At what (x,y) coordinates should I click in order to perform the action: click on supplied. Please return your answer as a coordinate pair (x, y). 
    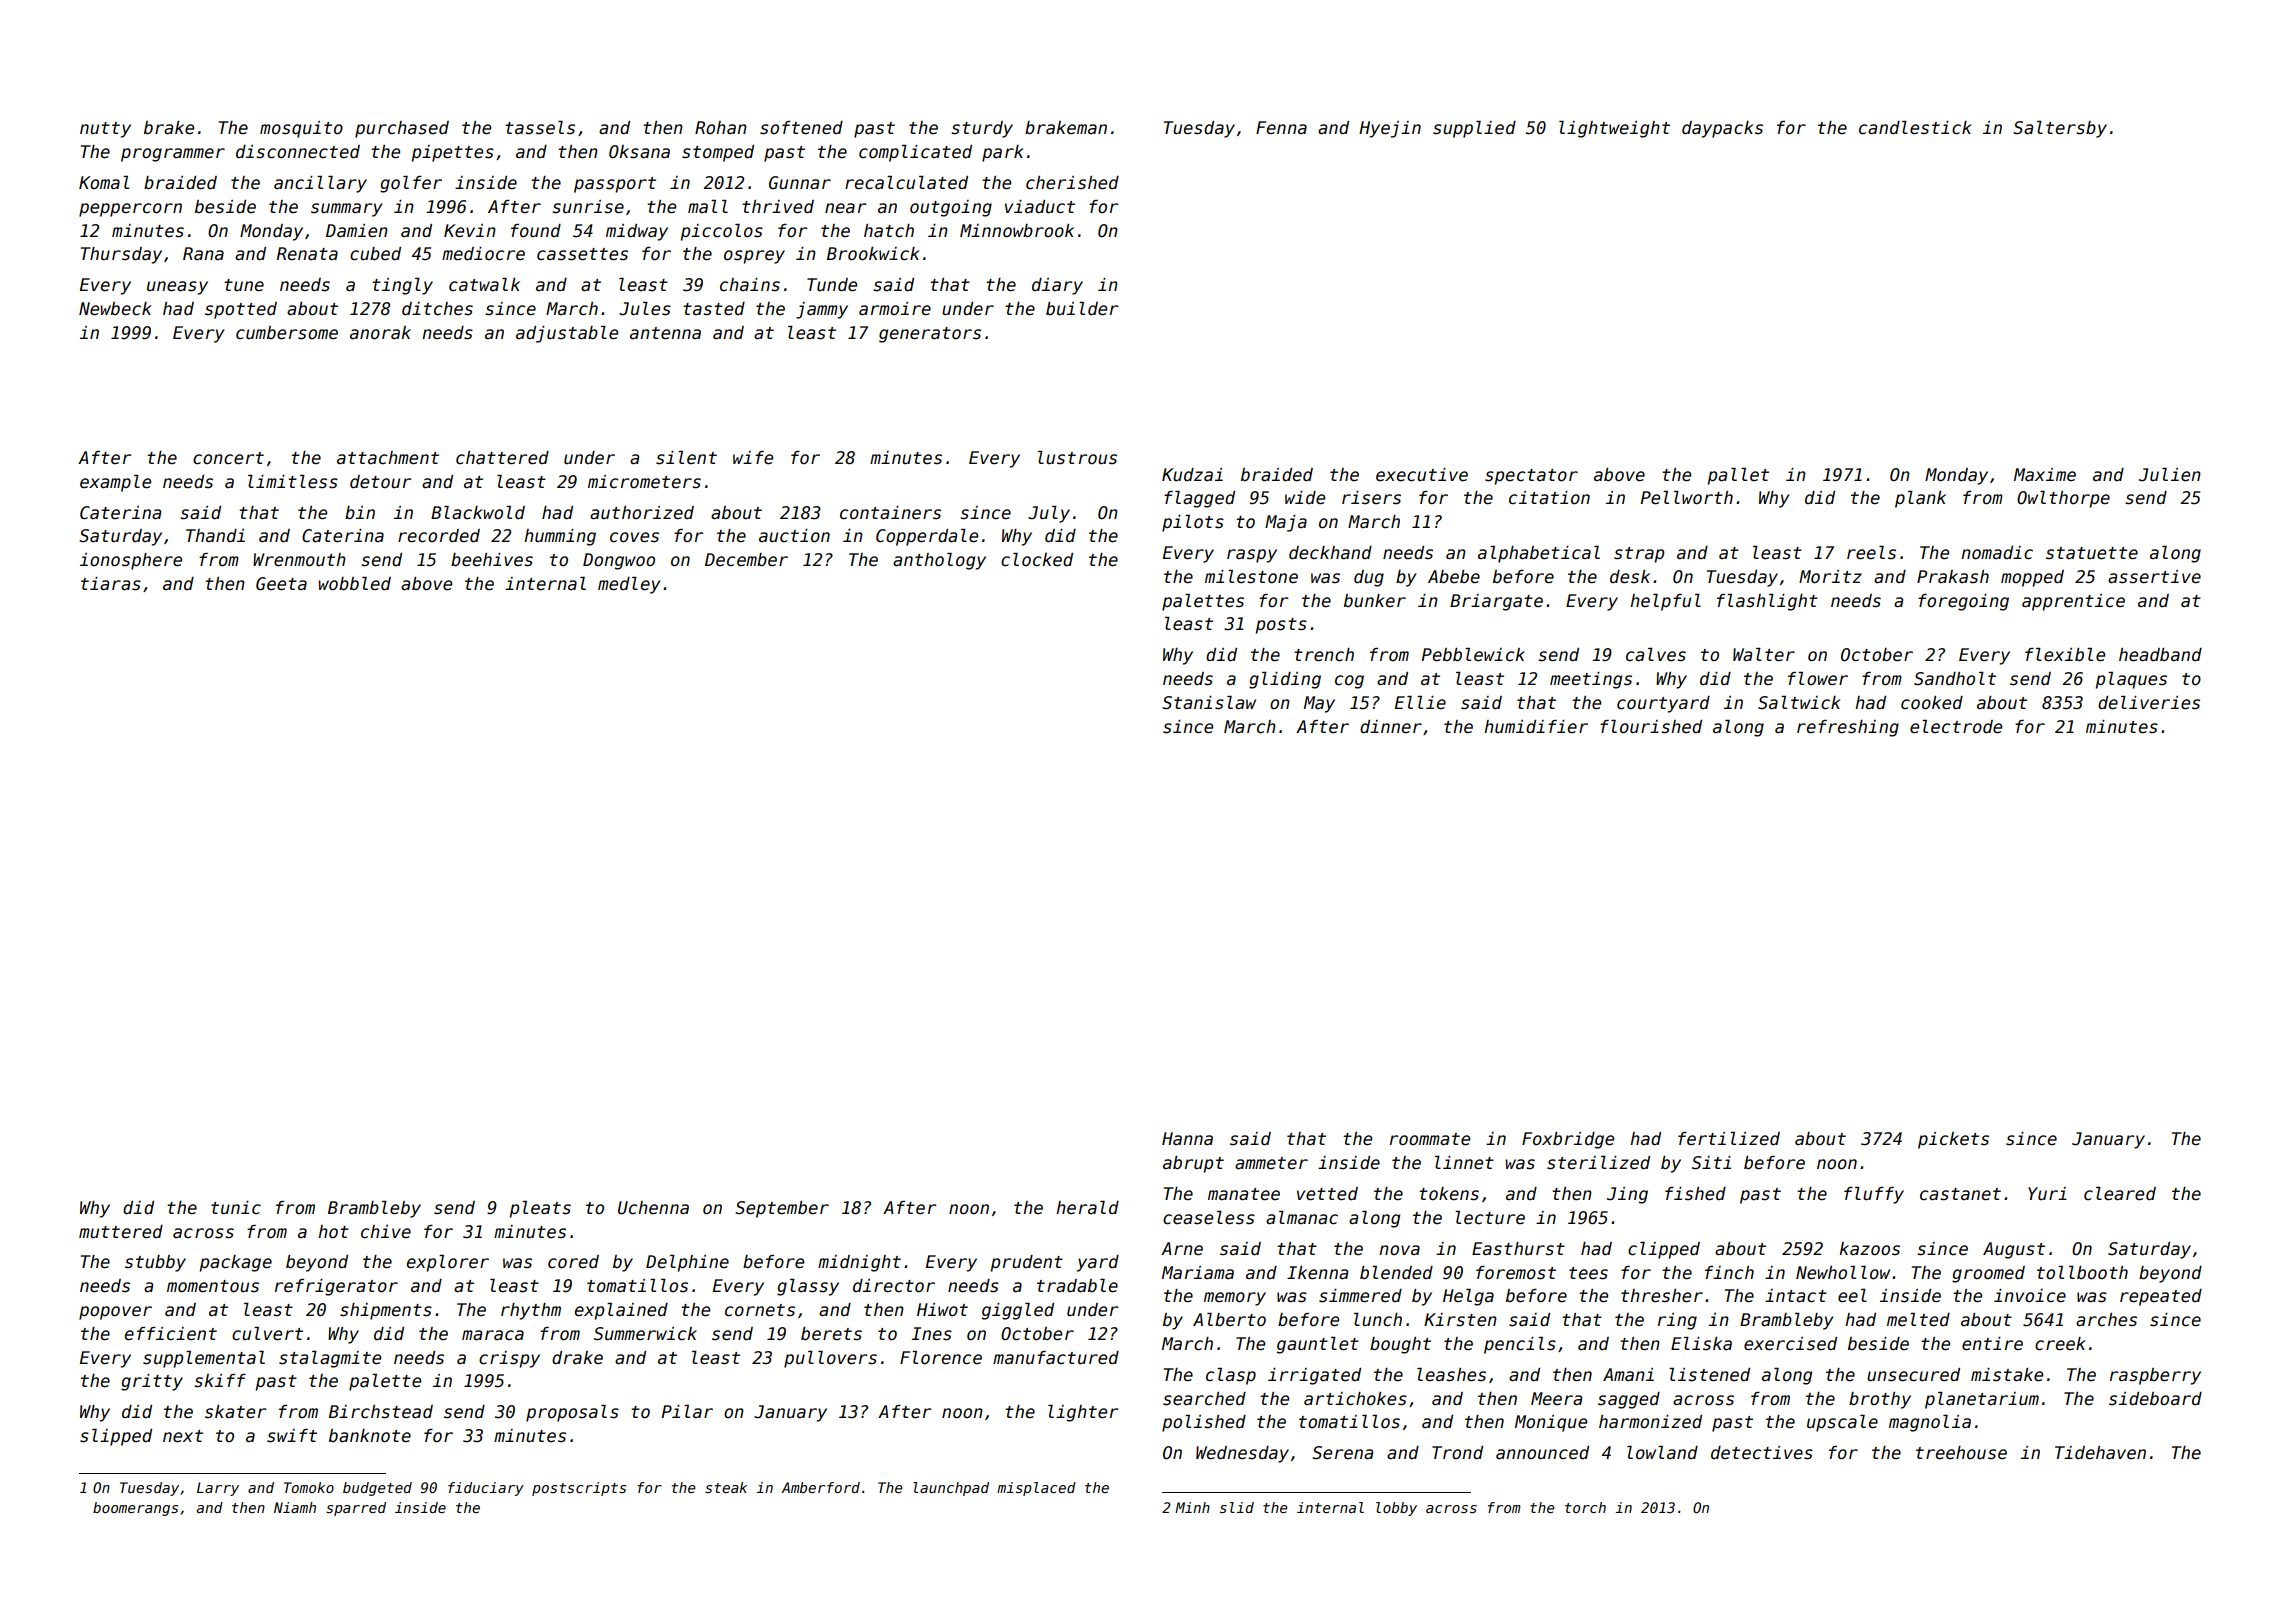
    Looking at the image, I should click on (1474, 129).
